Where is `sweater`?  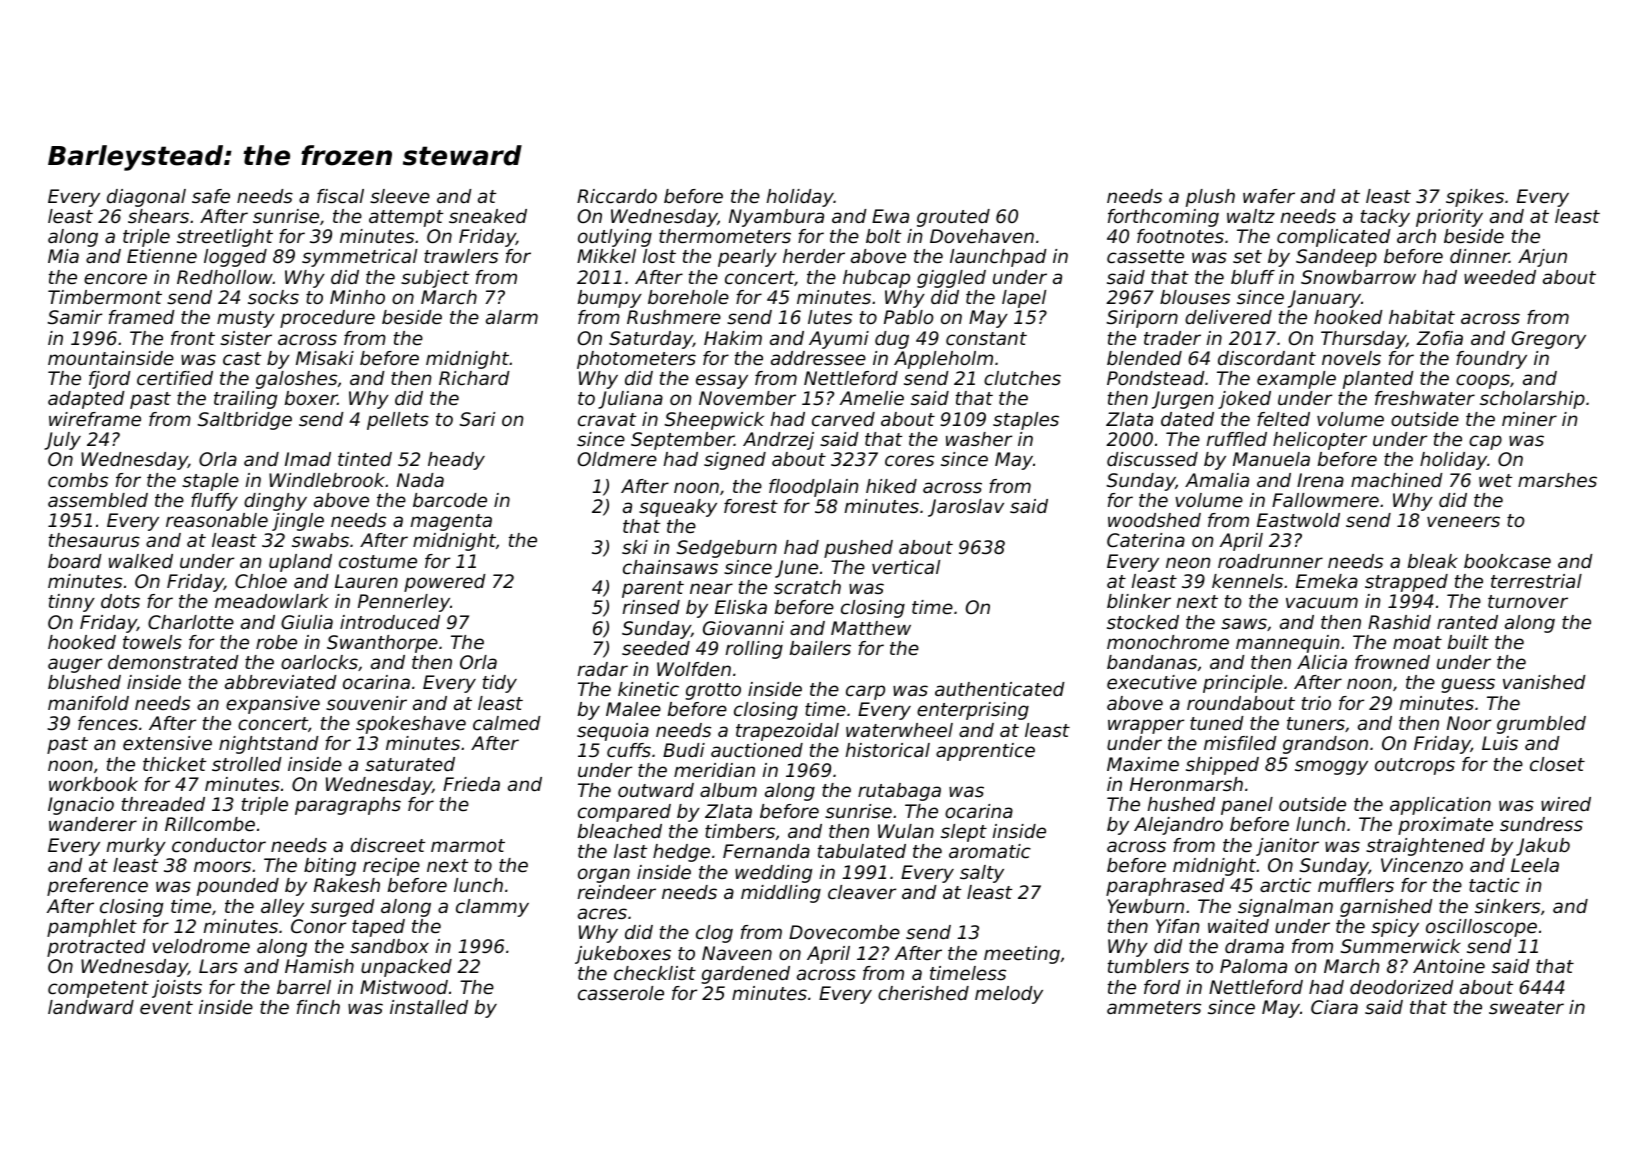 sweater is located at coordinates (1526, 1007).
